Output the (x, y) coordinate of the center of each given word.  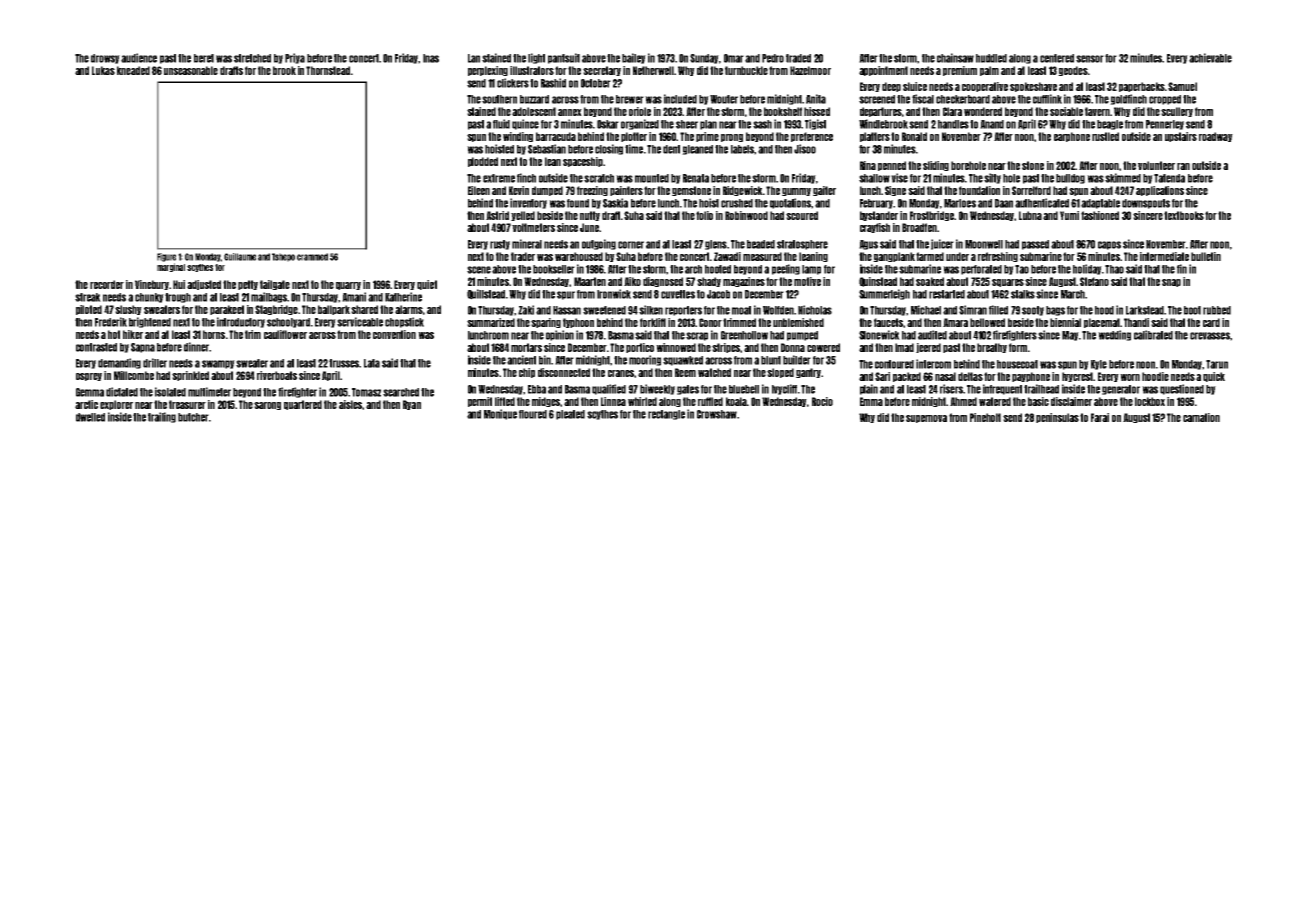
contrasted (96, 347)
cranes (621, 373)
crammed (312, 257)
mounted (652, 178)
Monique (500, 414)
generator (1121, 390)
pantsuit (564, 58)
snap (1171, 283)
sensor (1090, 59)
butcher (193, 417)
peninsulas (1057, 418)
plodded (483, 162)
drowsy (105, 59)
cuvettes (678, 294)
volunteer (1156, 165)
